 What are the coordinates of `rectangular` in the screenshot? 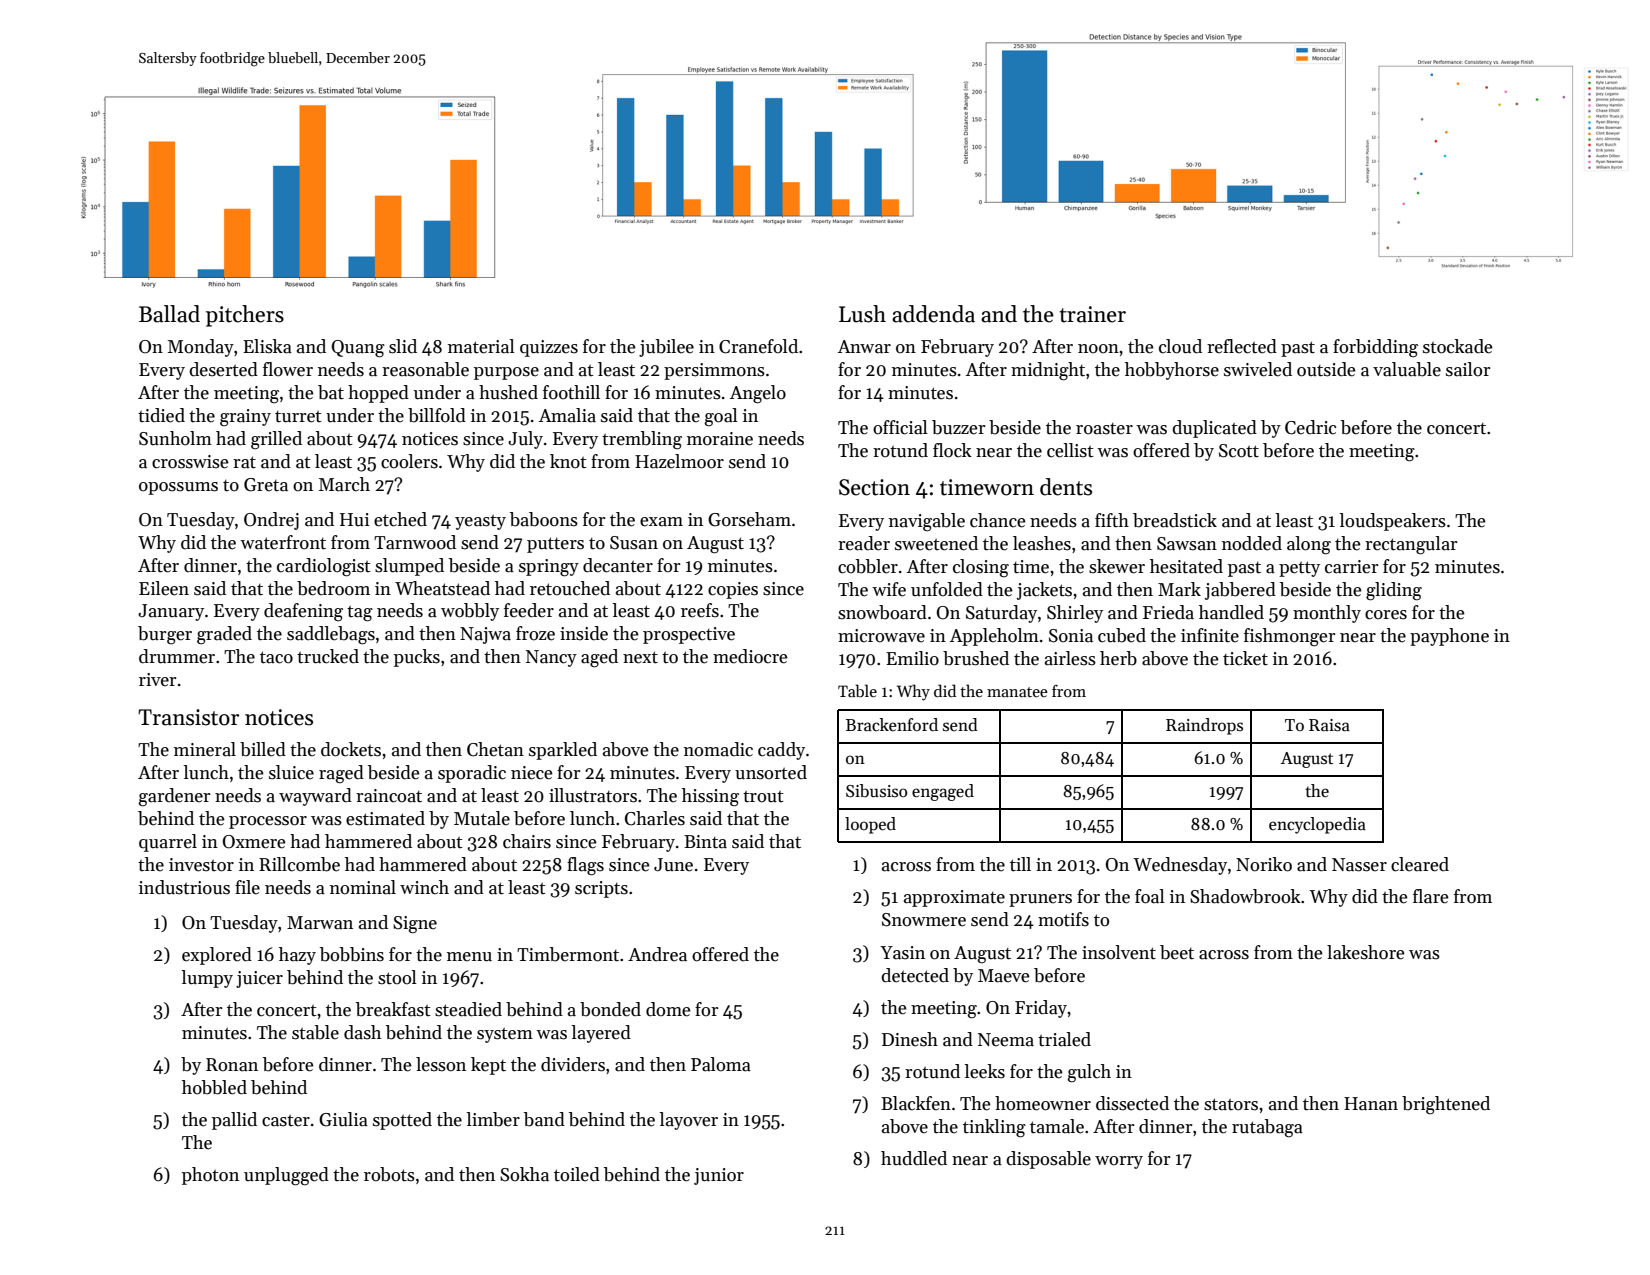 It's located at (1411, 545).
